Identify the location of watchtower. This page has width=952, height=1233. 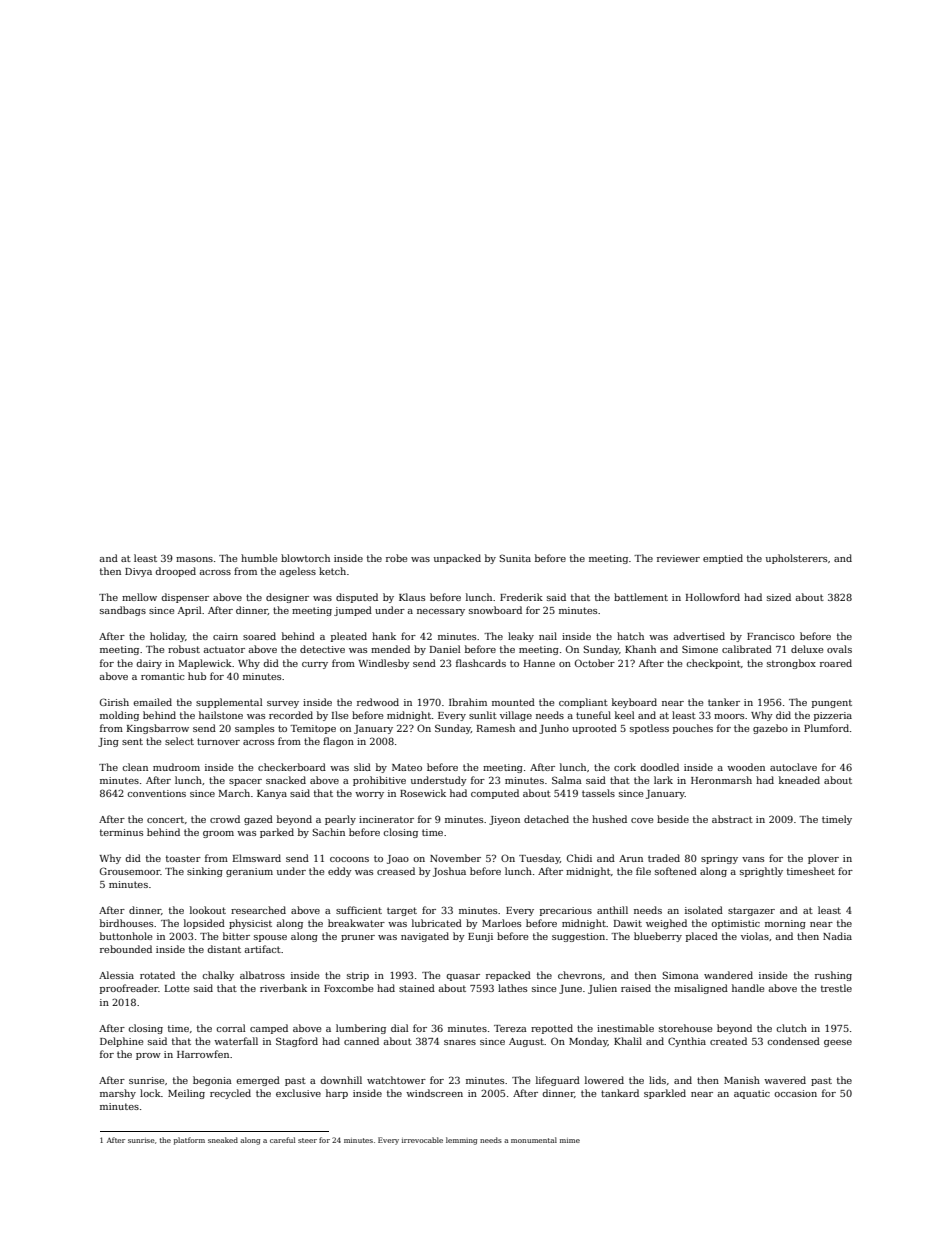
(396, 1080).
